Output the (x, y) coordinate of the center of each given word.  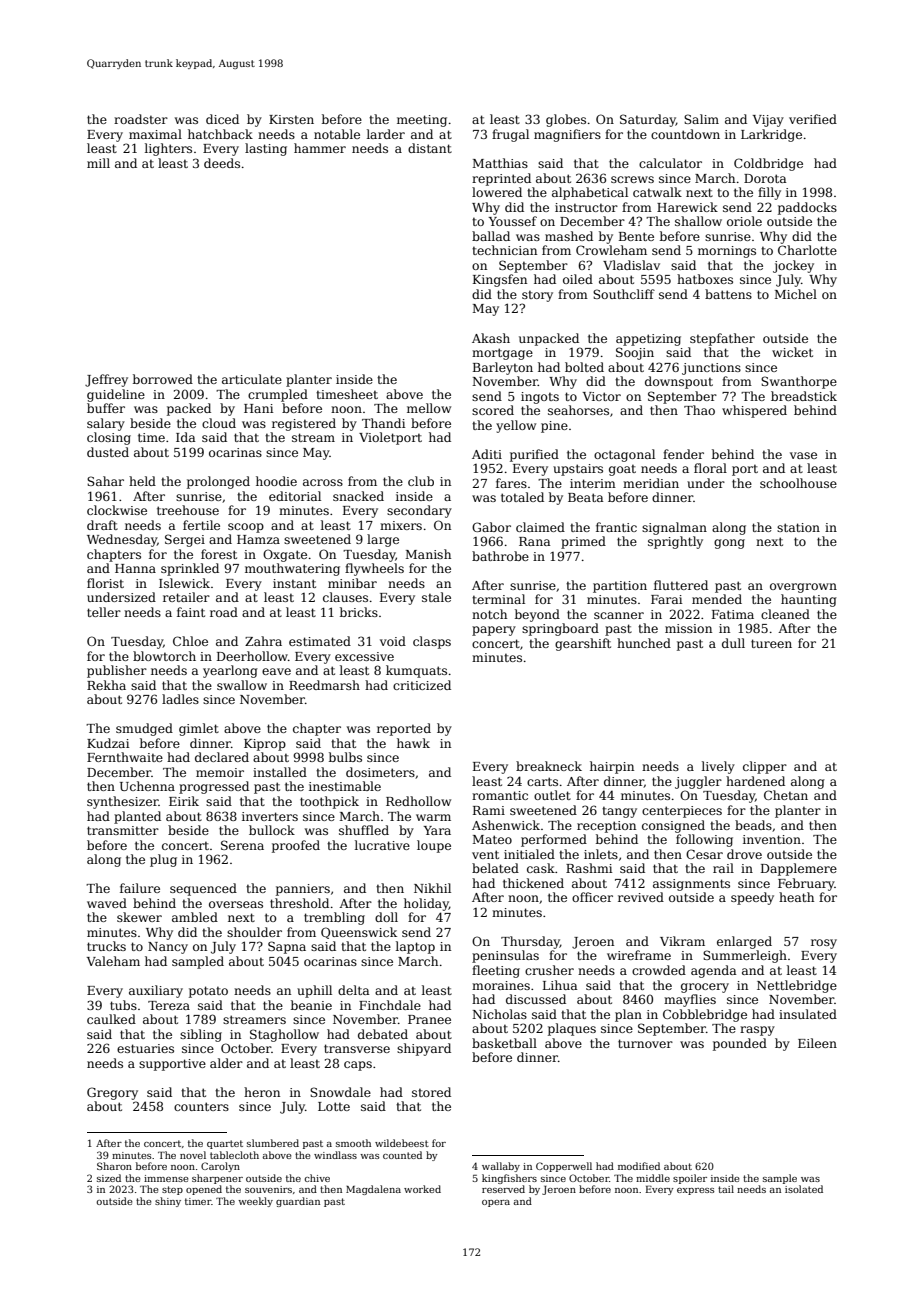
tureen (771, 643)
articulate (252, 379)
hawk (413, 743)
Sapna (287, 947)
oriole (744, 221)
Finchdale (390, 1005)
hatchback (220, 134)
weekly (255, 1202)
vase (803, 455)
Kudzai (108, 743)
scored (493, 410)
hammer (320, 148)
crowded (659, 970)
